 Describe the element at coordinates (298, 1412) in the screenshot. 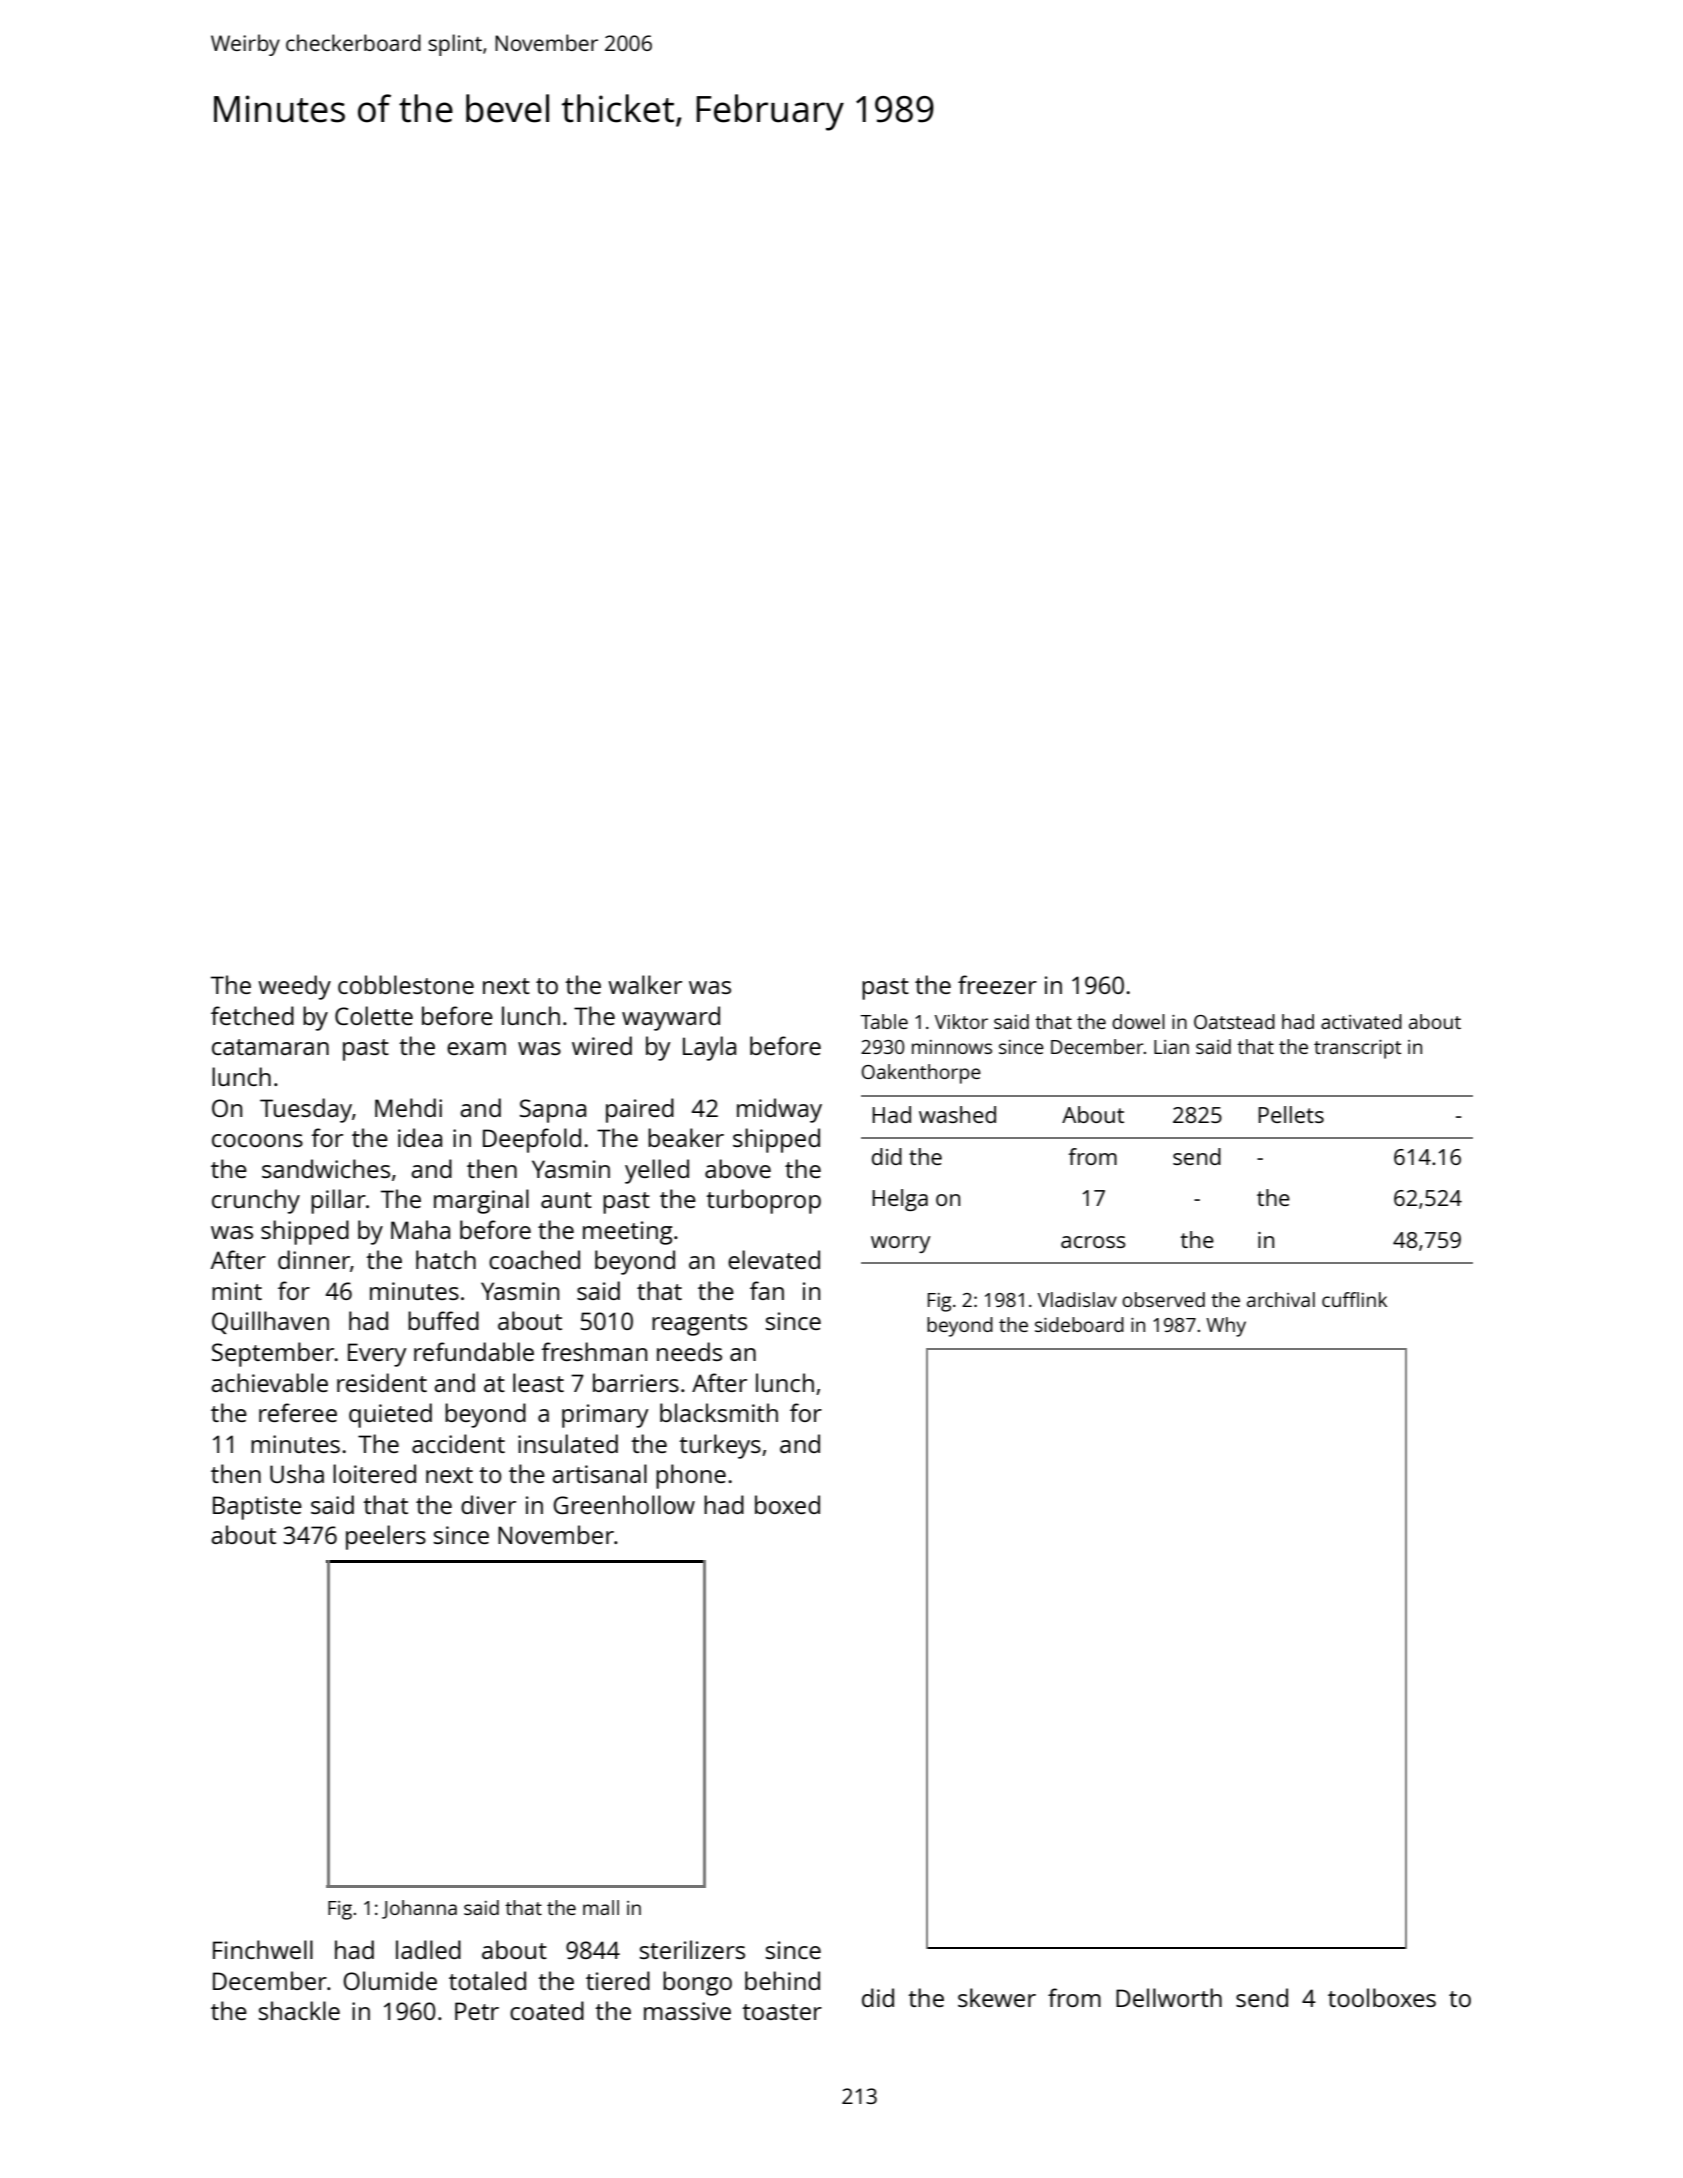

I see `referee` at that location.
